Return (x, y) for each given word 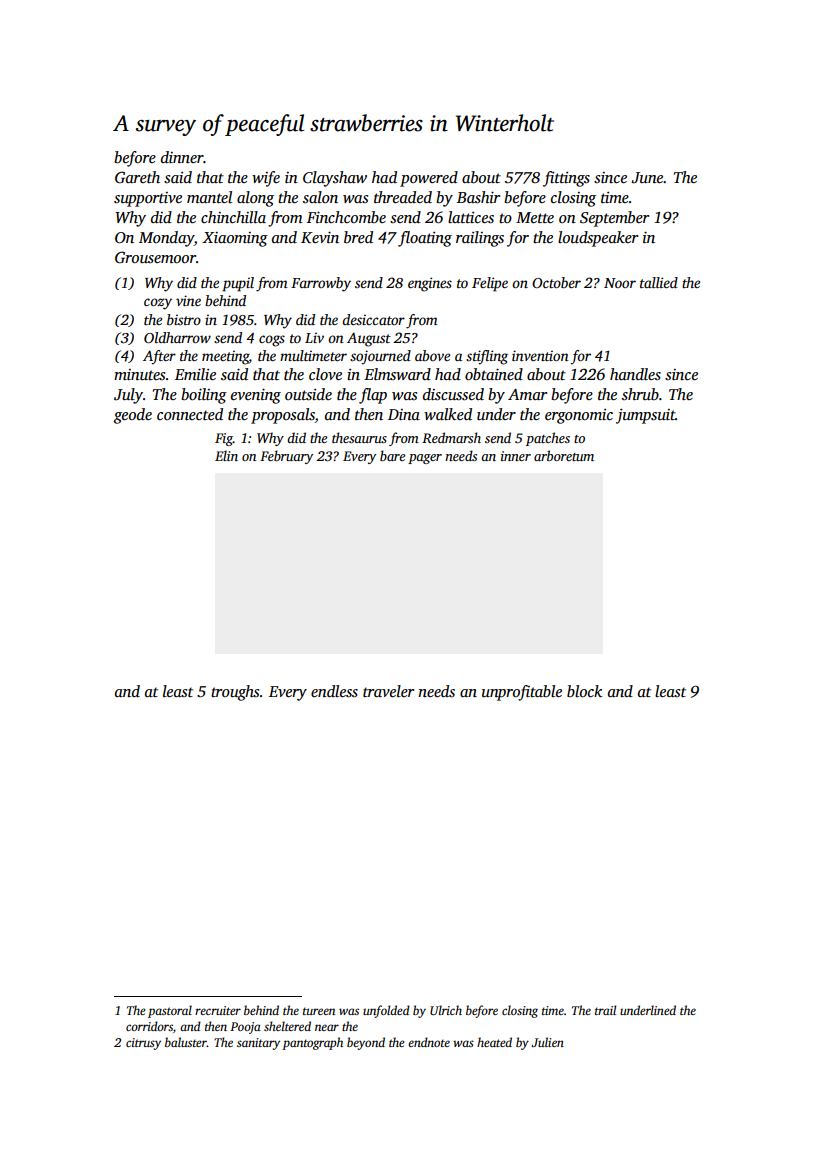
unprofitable (522, 693)
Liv (314, 337)
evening (256, 396)
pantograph (312, 1043)
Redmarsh (451, 437)
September (614, 219)
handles (635, 374)
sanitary (258, 1044)
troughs (235, 693)
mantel (209, 197)
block (584, 691)
